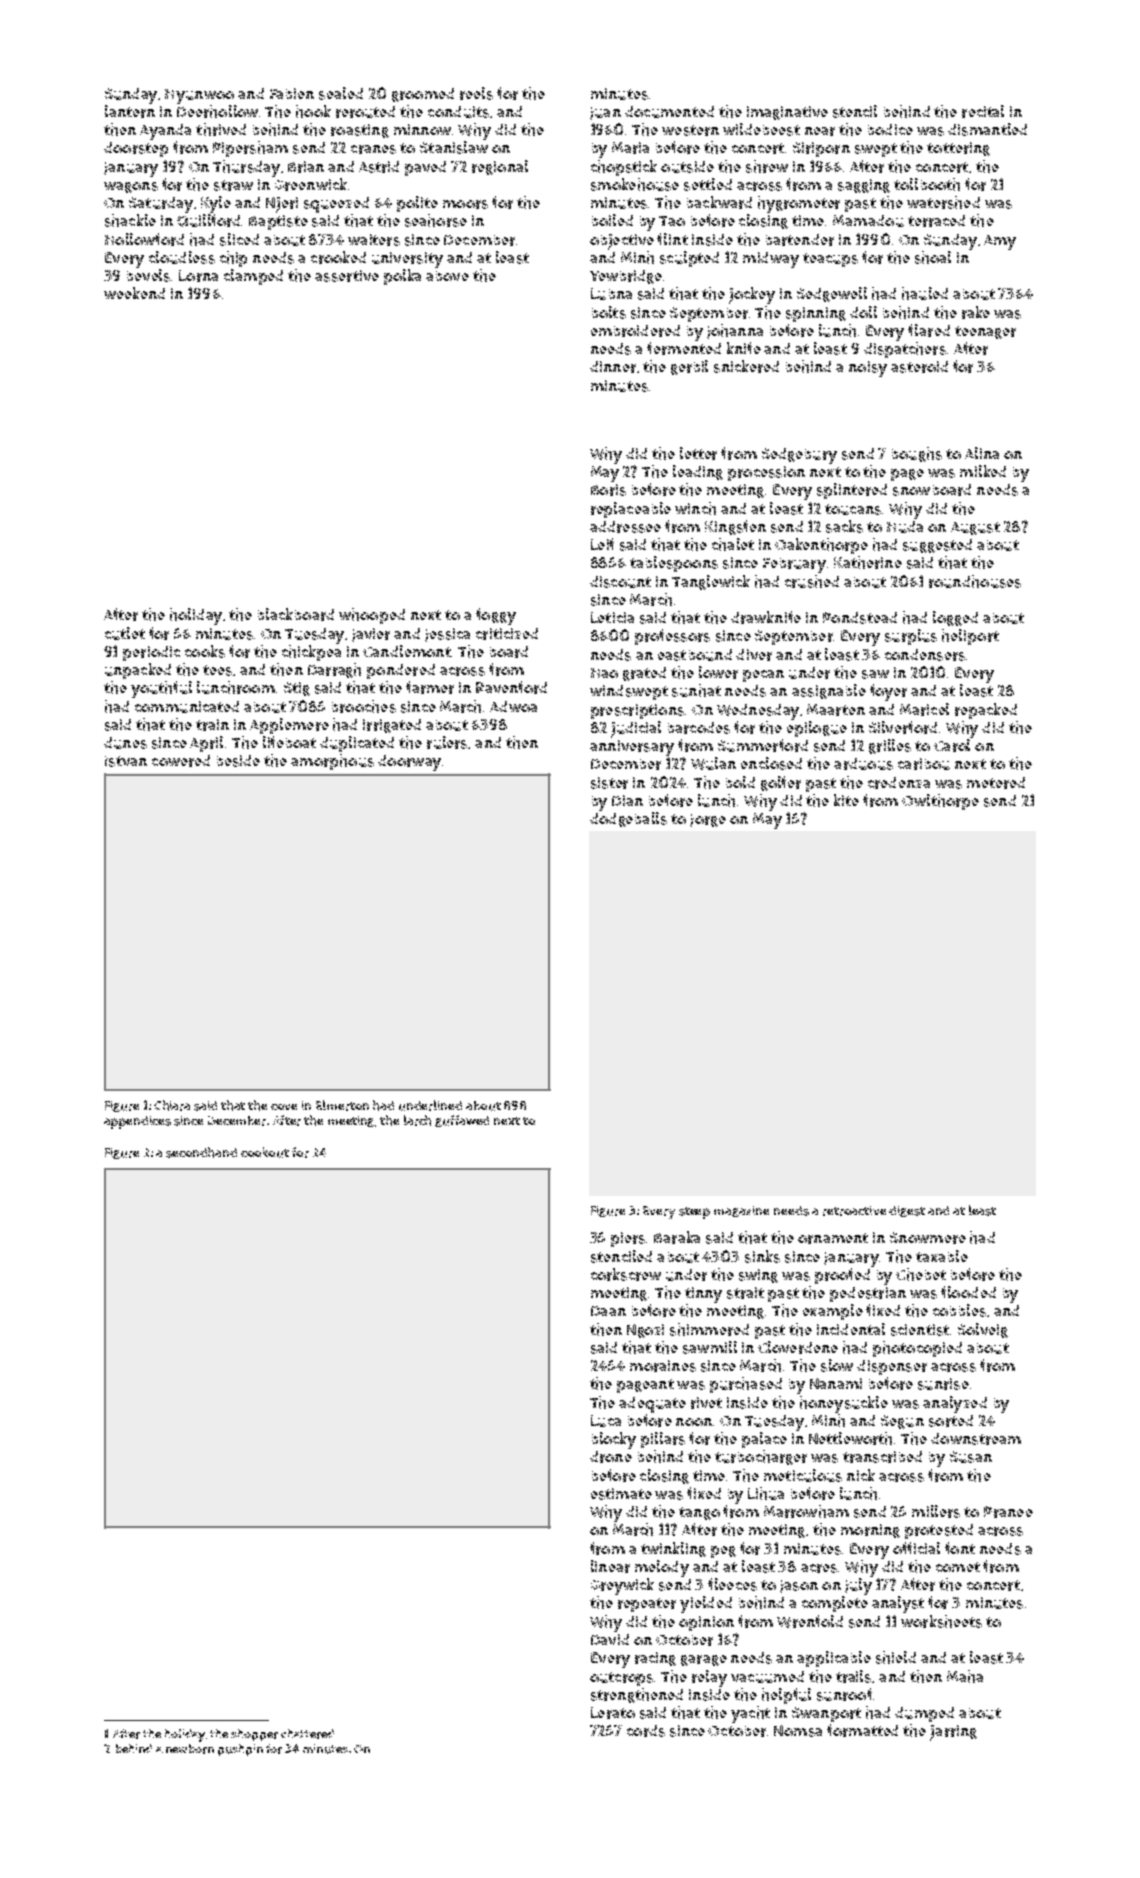  Describe the element at coordinates (958, 149) in the image. I see `tottering` at that location.
